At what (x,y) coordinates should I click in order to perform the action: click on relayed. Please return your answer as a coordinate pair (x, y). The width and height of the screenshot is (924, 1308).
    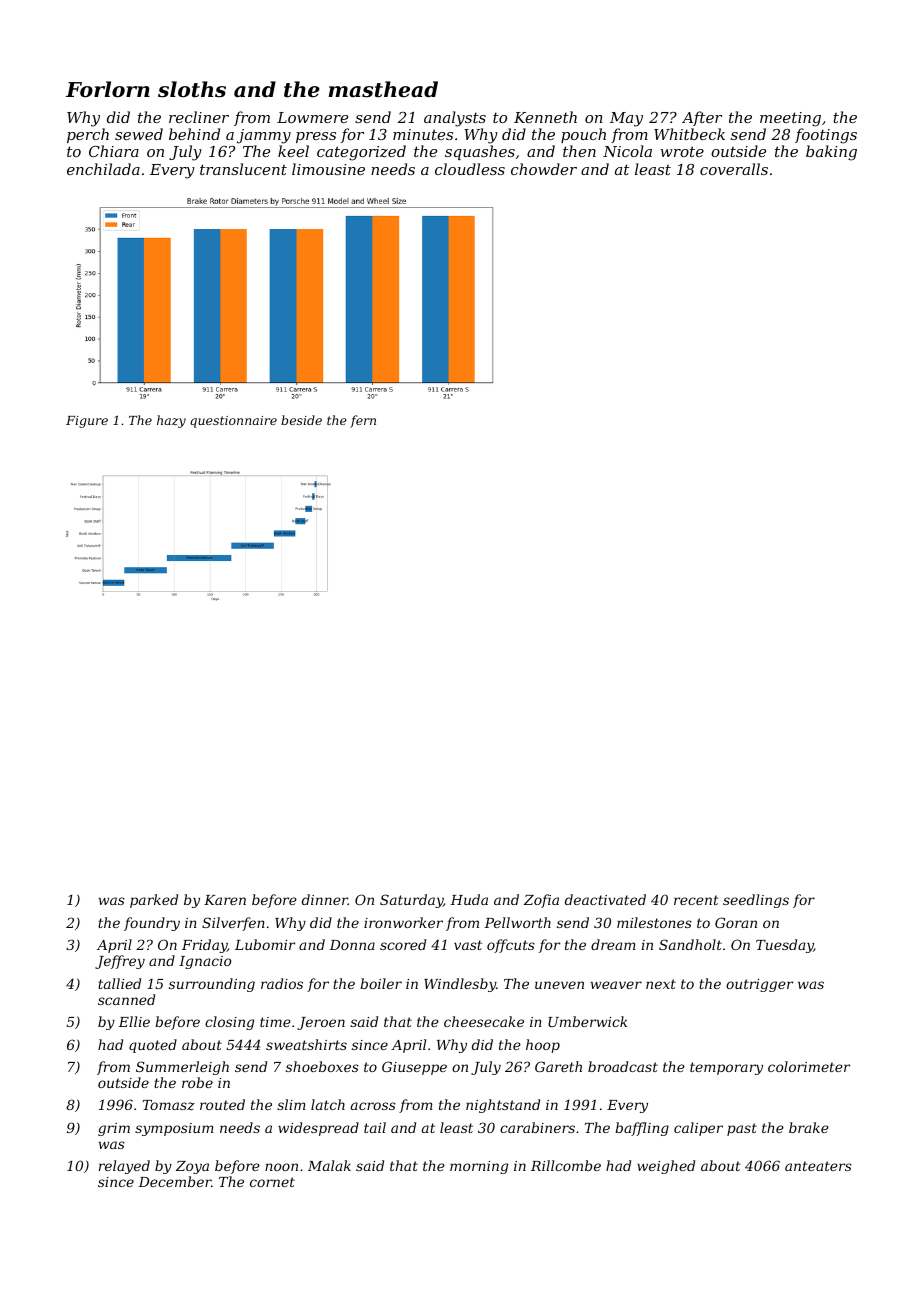
    Looking at the image, I should click on (124, 1167).
